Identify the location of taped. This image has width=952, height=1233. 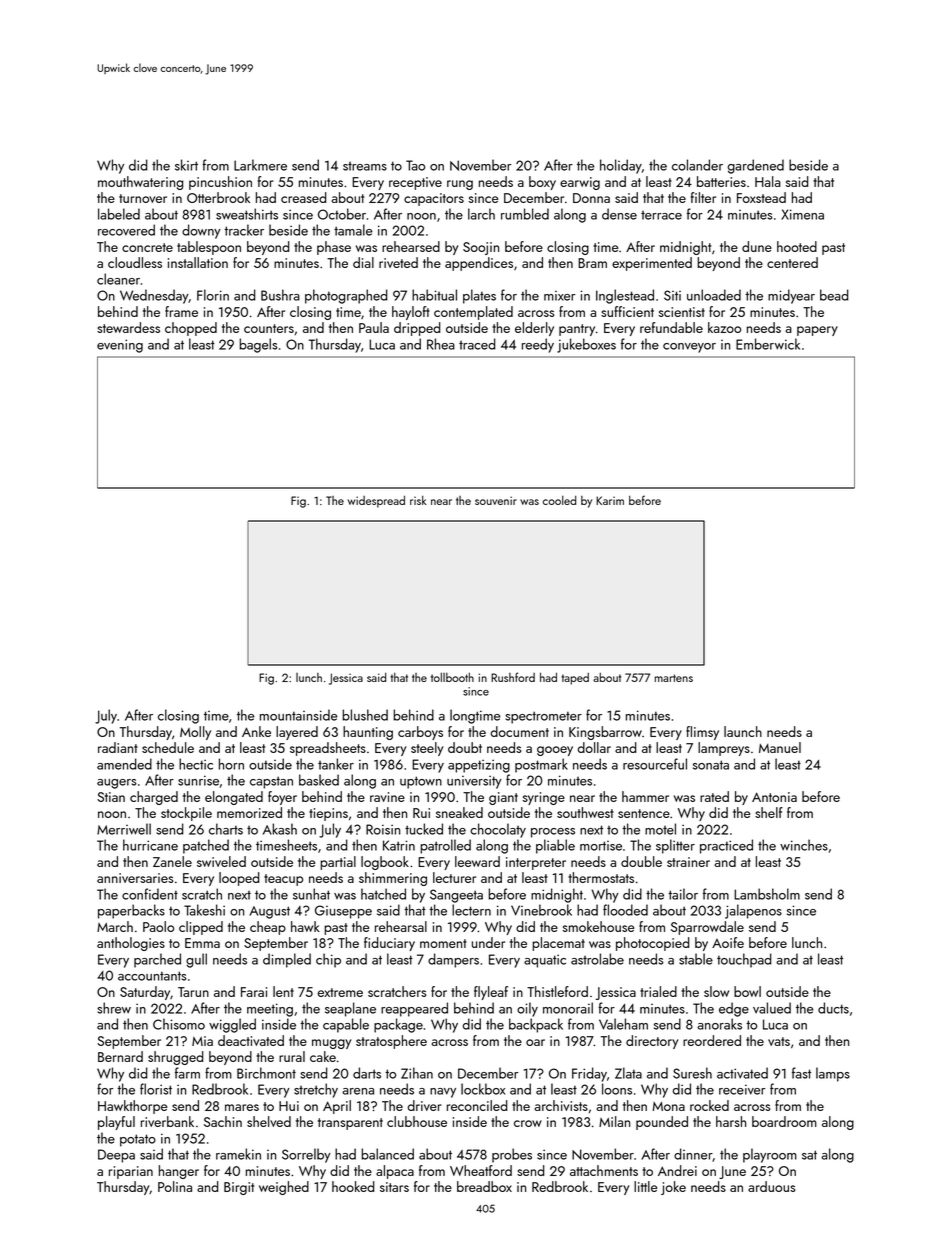
(575, 679).
